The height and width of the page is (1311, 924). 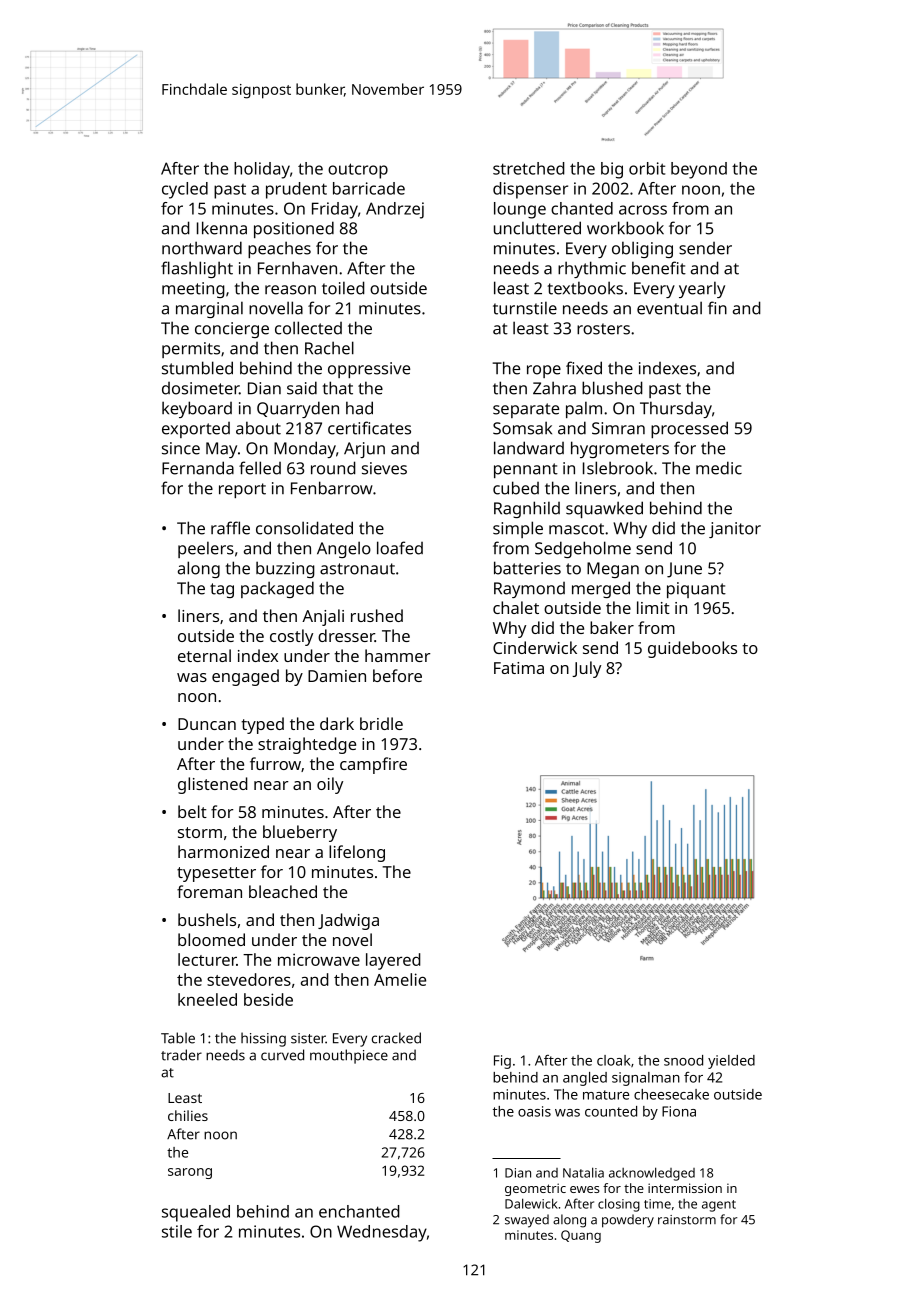 I want to click on campfire, so click(x=373, y=765).
